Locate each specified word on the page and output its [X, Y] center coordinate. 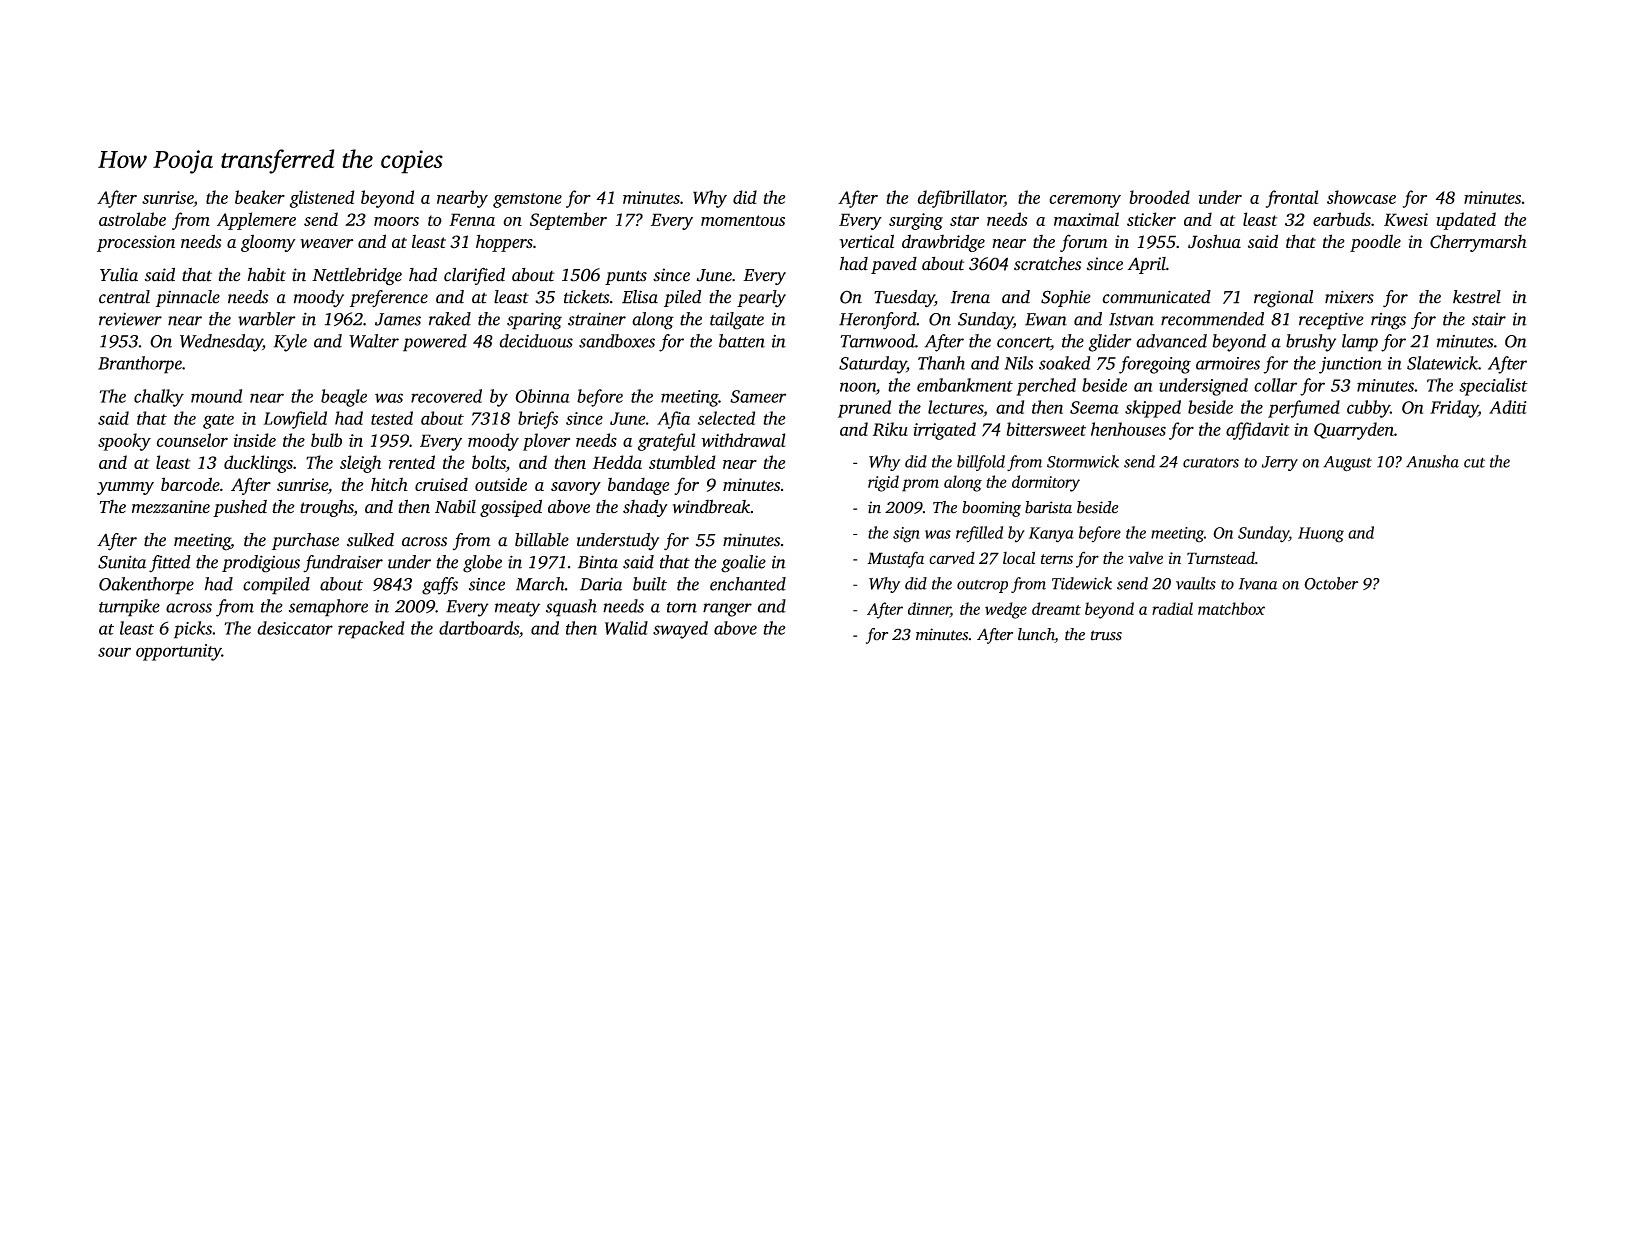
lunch [1036, 635]
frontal [1292, 199]
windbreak [711, 506]
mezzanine [171, 507]
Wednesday [221, 343]
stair [1489, 319]
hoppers [504, 243]
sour [114, 652]
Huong [1321, 535]
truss [1106, 635]
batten [742, 341]
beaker [260, 197]
